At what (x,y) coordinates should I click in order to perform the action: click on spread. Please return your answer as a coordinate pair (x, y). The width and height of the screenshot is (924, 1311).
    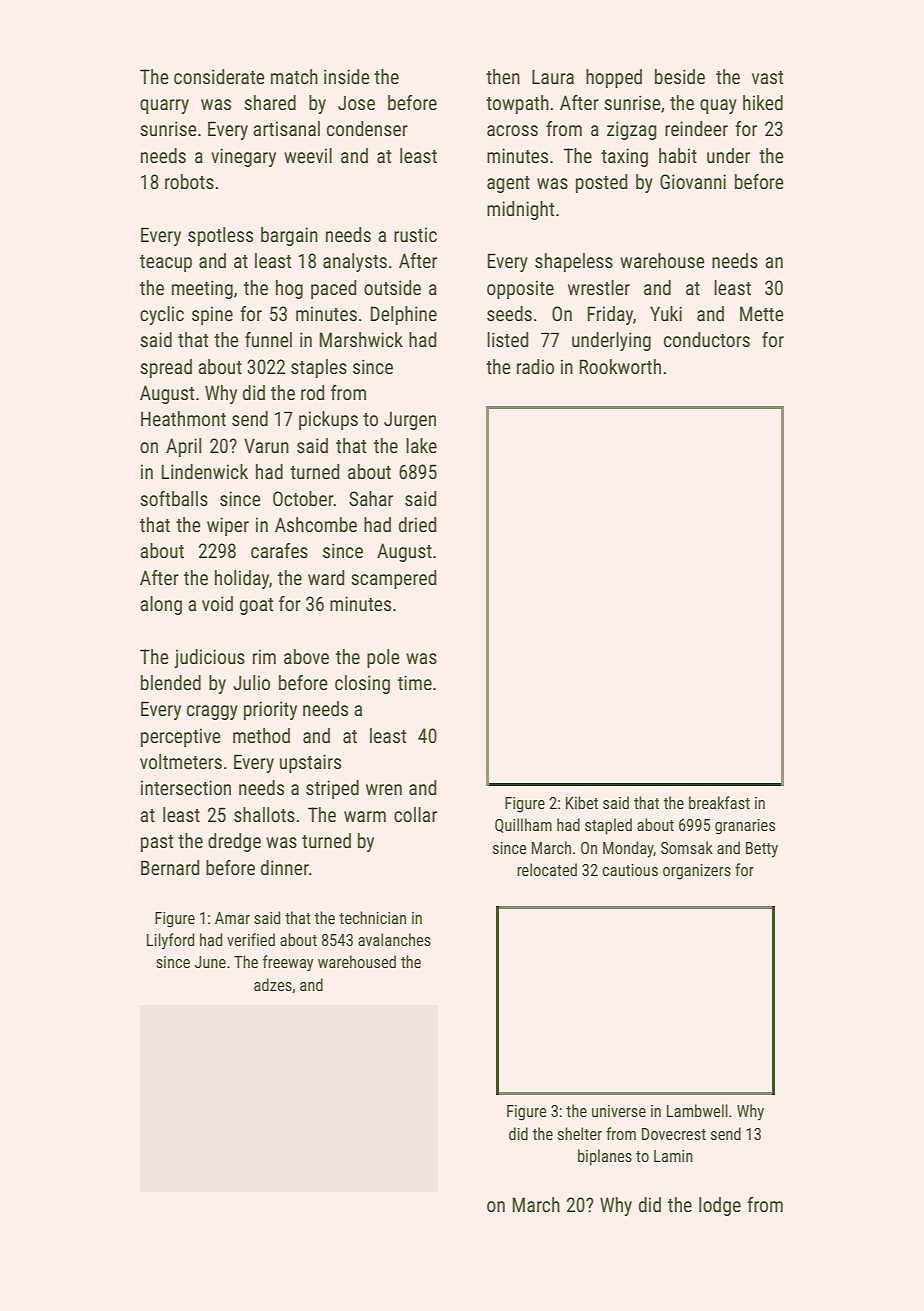
    Looking at the image, I should click on (166, 368).
